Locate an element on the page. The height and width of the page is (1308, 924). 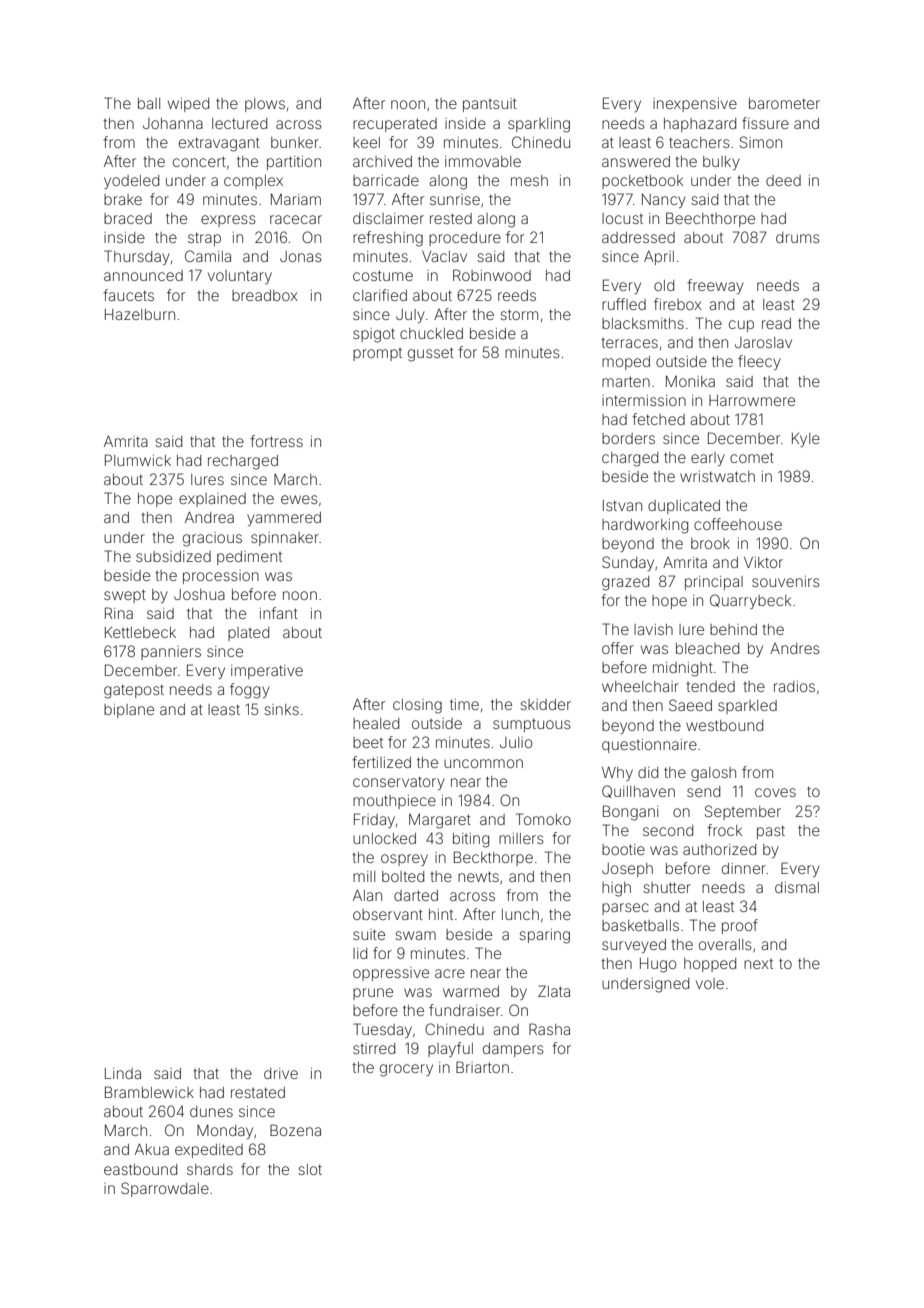
gusset is located at coordinates (431, 354).
